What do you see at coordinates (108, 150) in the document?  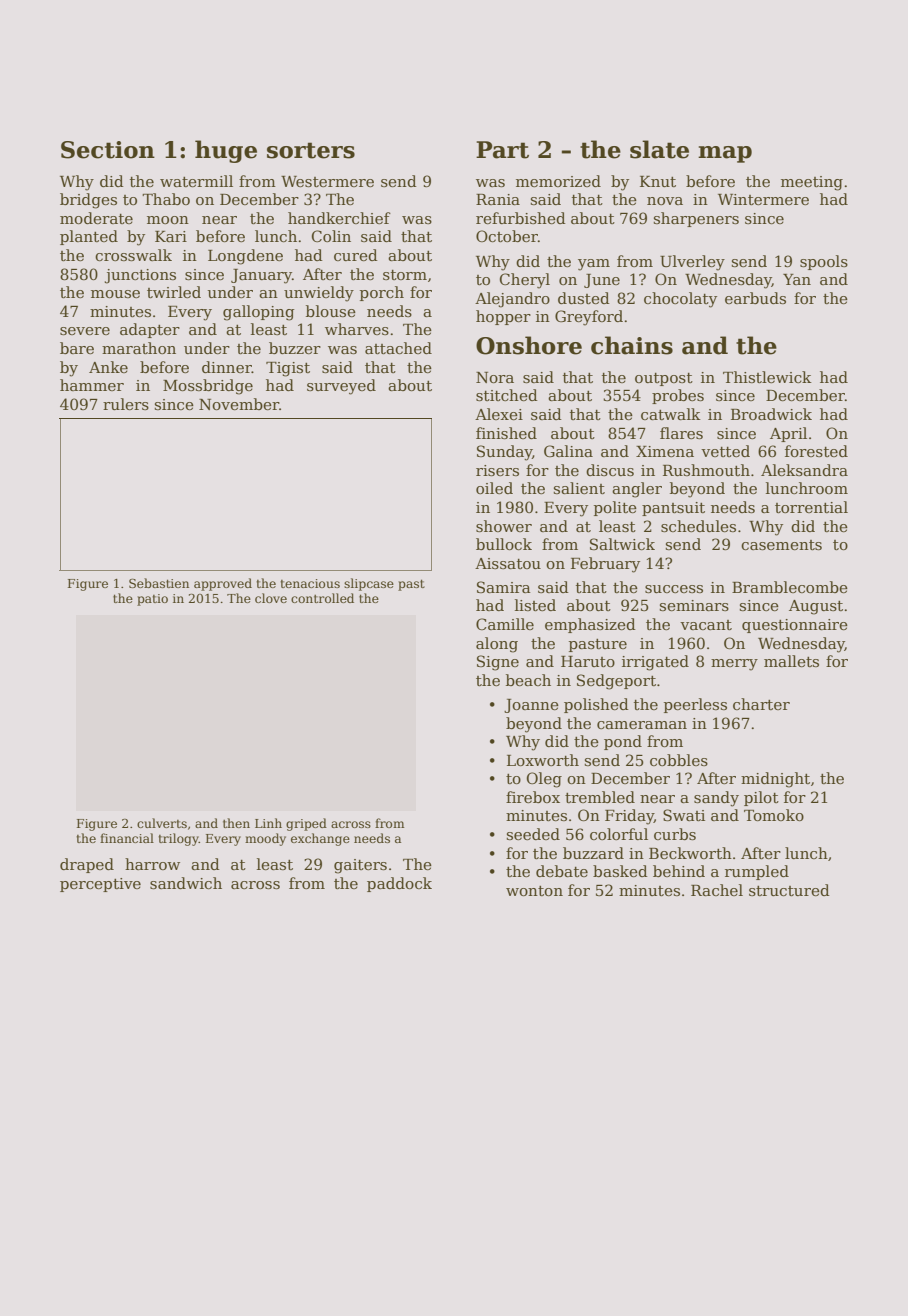 I see `Section` at bounding box center [108, 150].
